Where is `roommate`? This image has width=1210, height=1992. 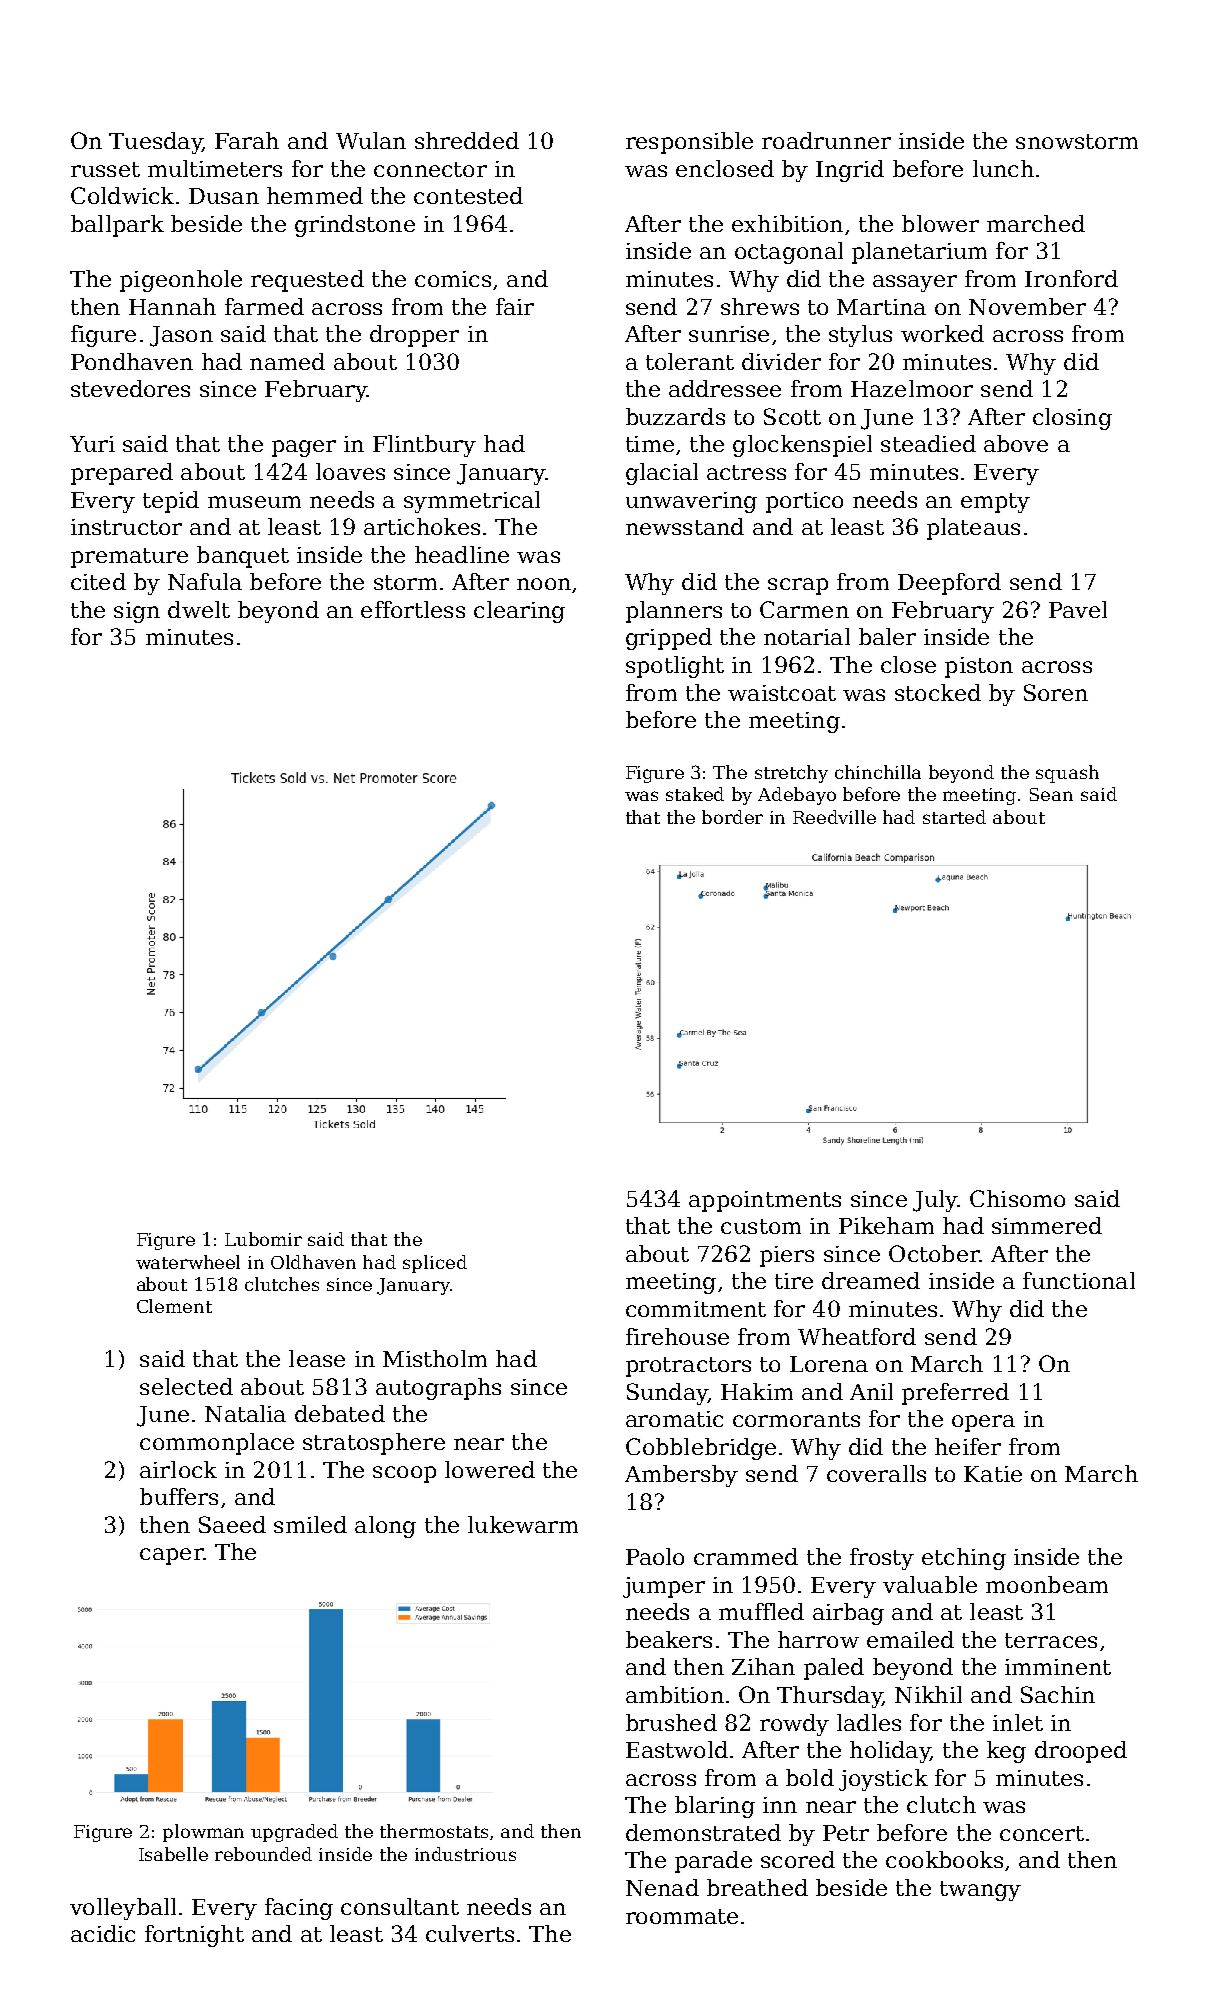 roommate is located at coordinates (682, 1916).
